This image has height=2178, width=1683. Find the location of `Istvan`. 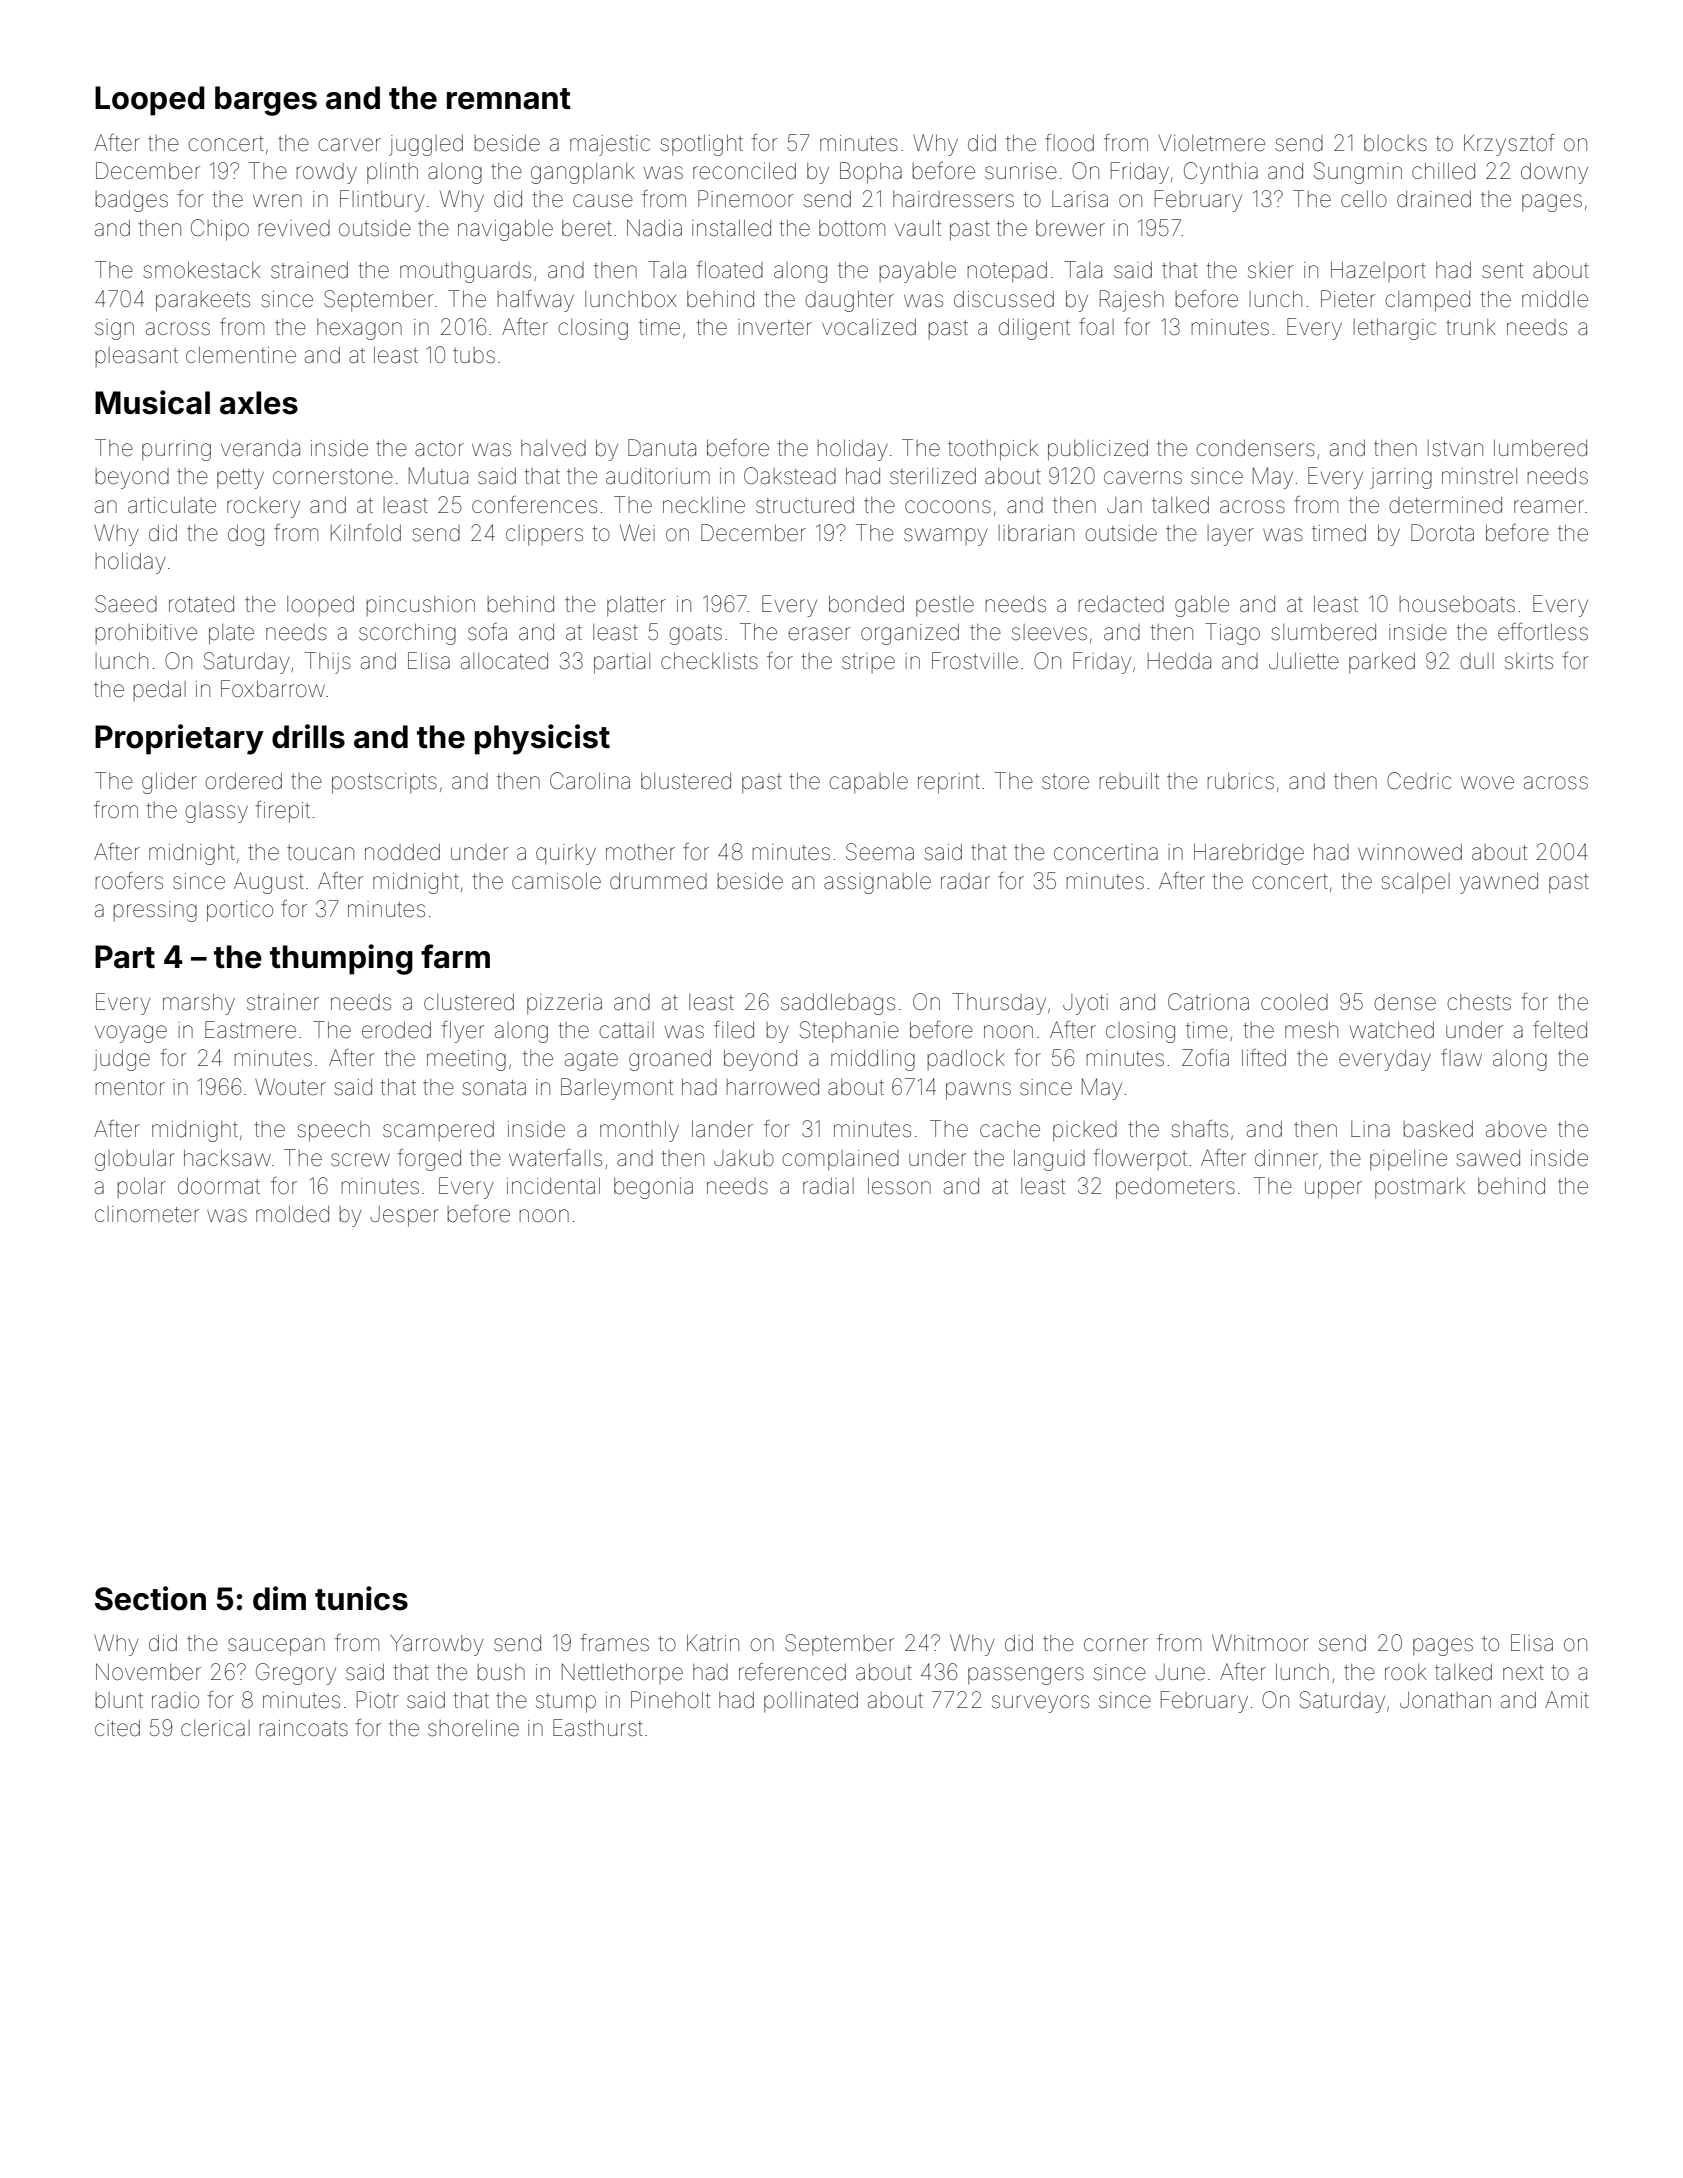

Istvan is located at coordinates (1455, 448).
